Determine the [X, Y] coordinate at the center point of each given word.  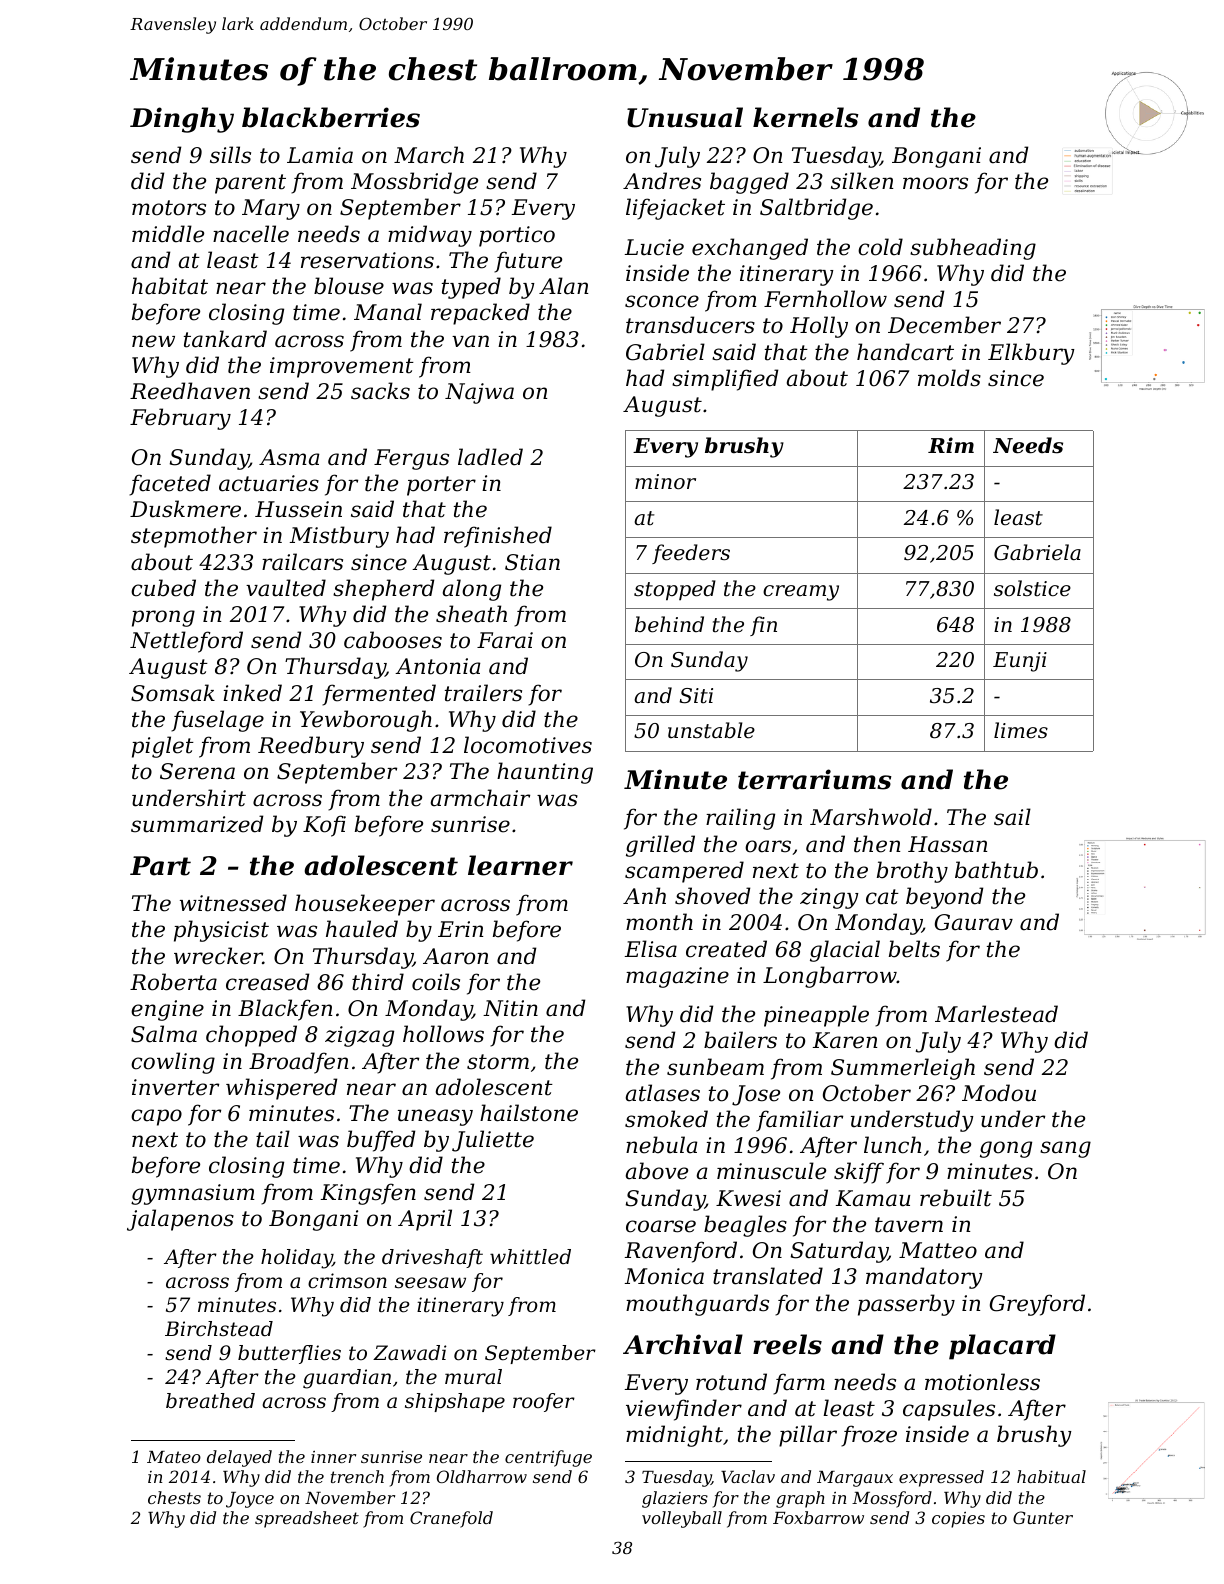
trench [357, 1476]
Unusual [685, 117]
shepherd [383, 590]
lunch [893, 1145]
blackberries [331, 117]
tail [273, 1139]
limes [1021, 730]
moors [935, 183]
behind [669, 624]
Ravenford [681, 1252]
